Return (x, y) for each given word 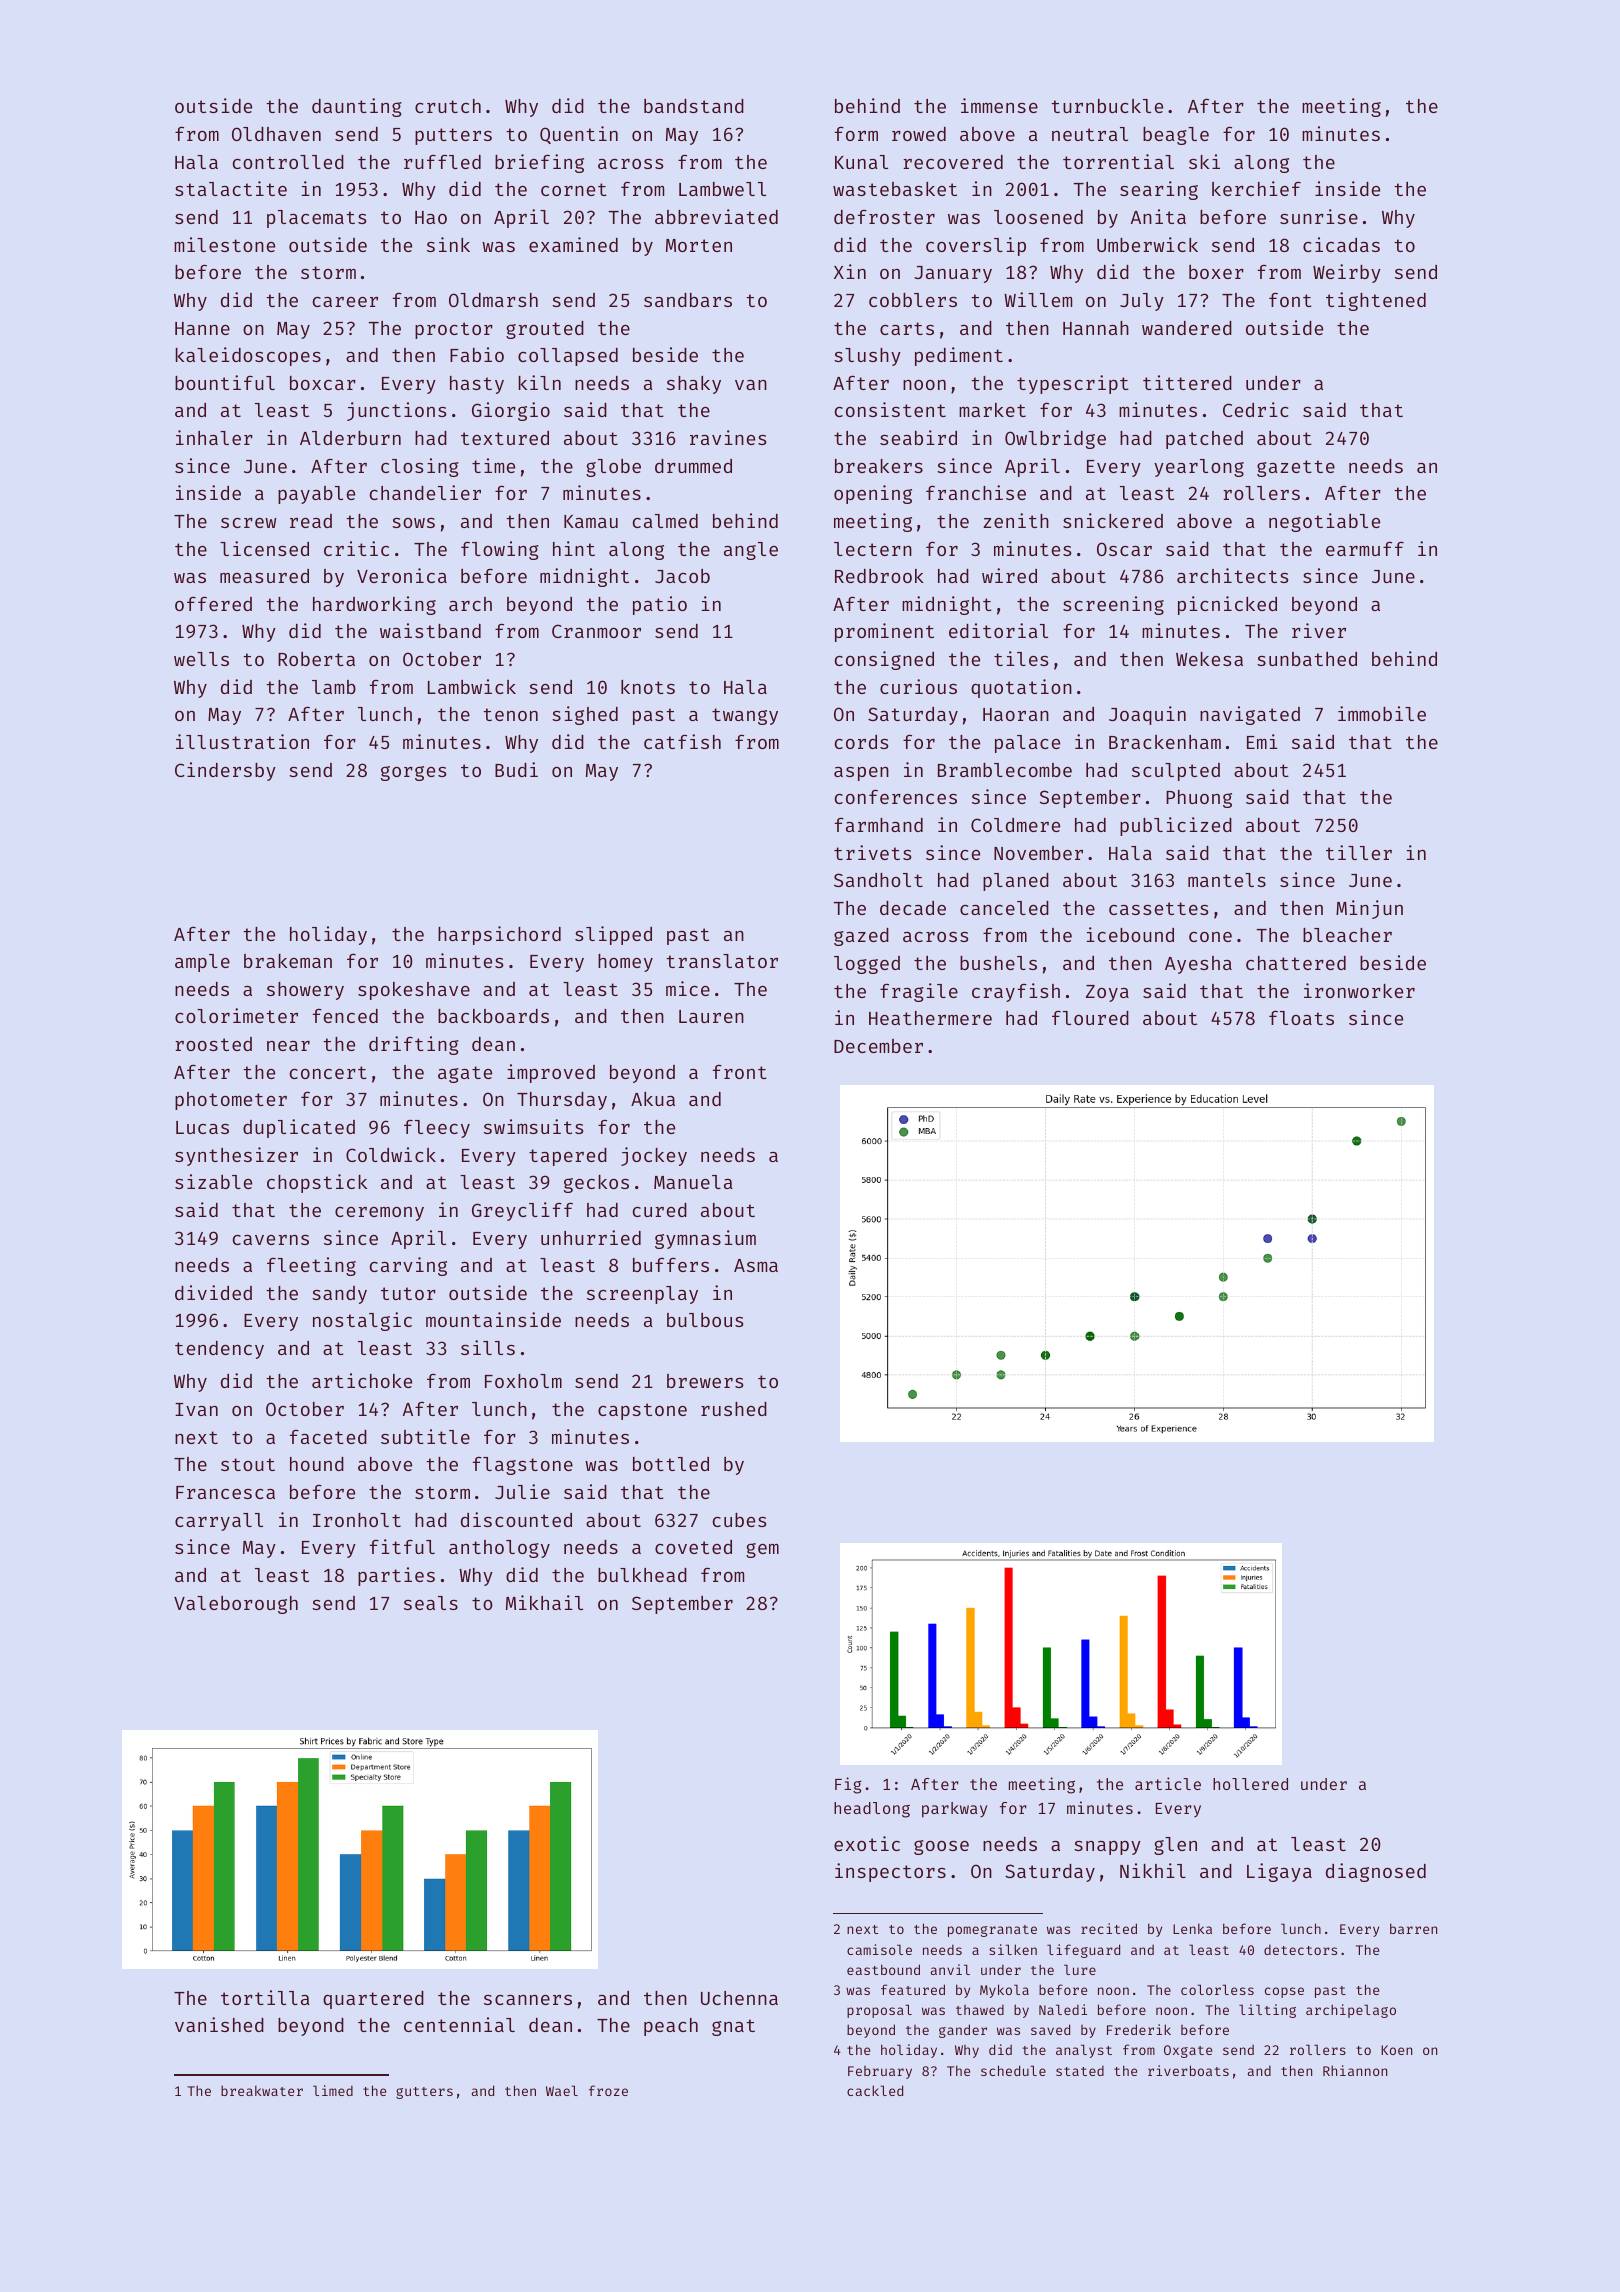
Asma (756, 1265)
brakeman (288, 961)
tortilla (265, 1997)
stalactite (231, 188)
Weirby (1347, 273)
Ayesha (1198, 965)
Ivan (196, 1409)
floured (1090, 1018)
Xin (850, 271)
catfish (682, 741)
